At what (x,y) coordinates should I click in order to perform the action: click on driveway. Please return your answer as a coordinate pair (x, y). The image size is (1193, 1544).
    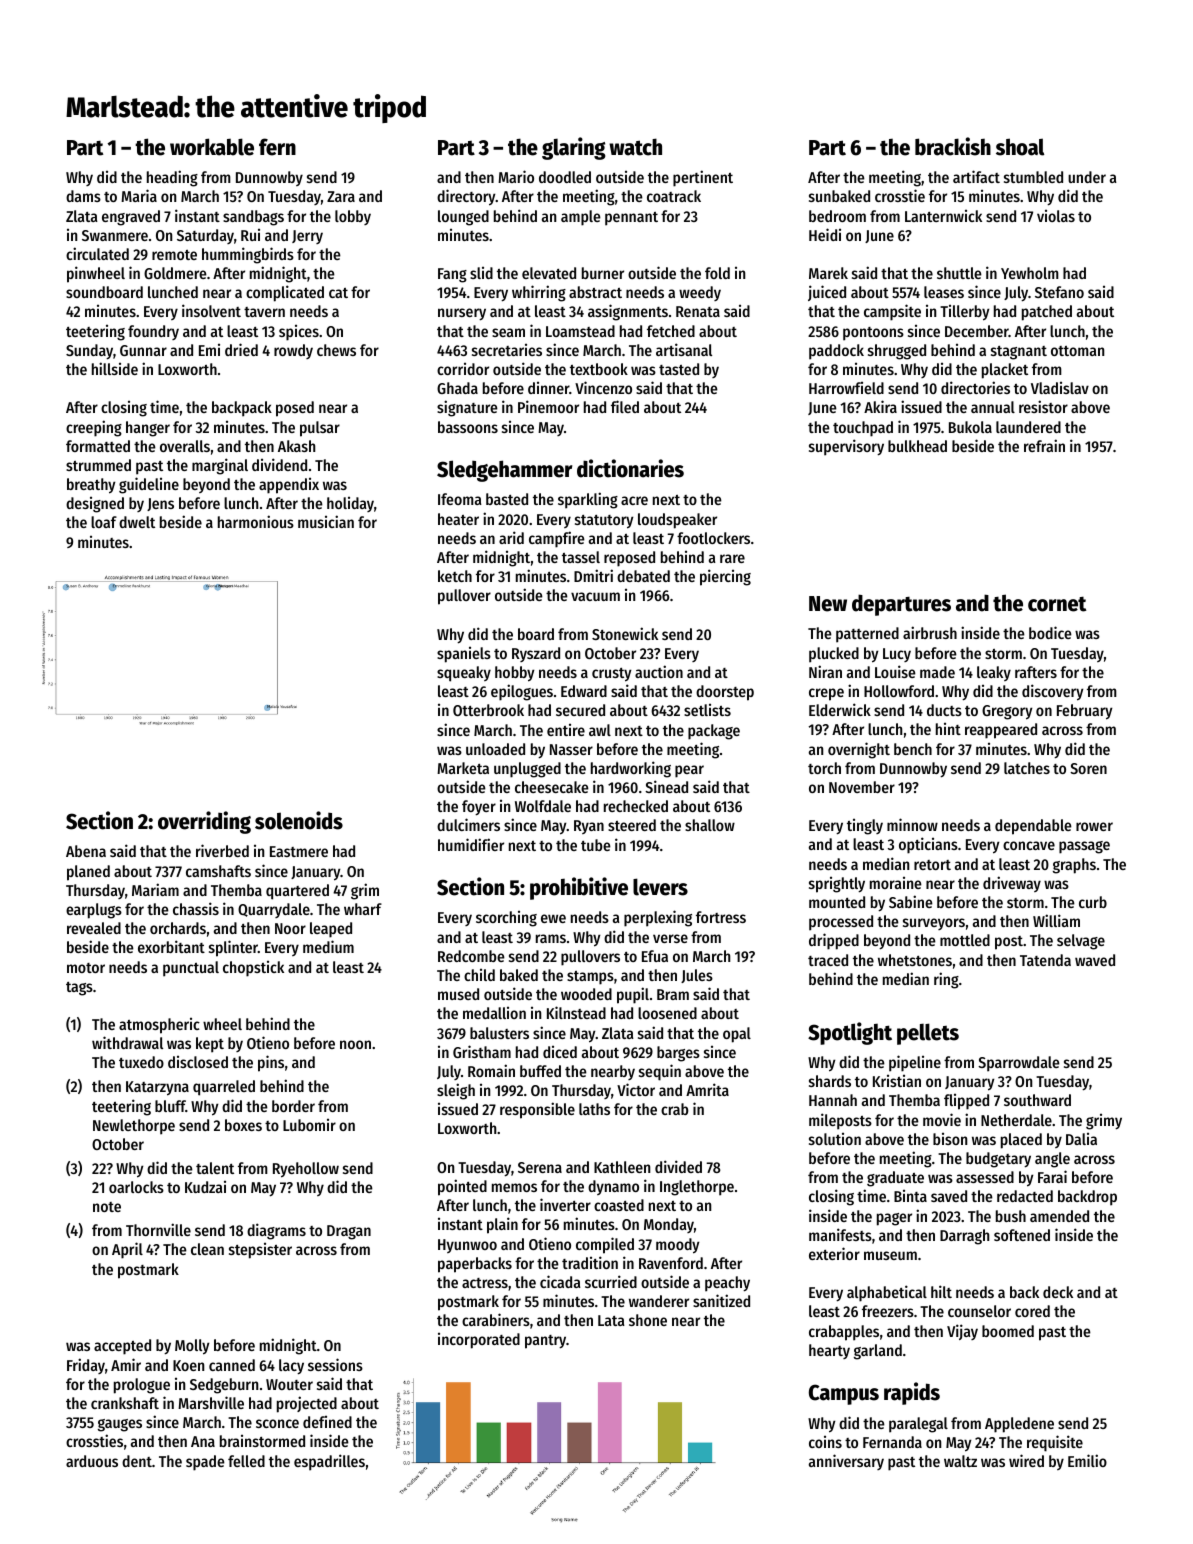
    Looking at the image, I should click on (1012, 884).
